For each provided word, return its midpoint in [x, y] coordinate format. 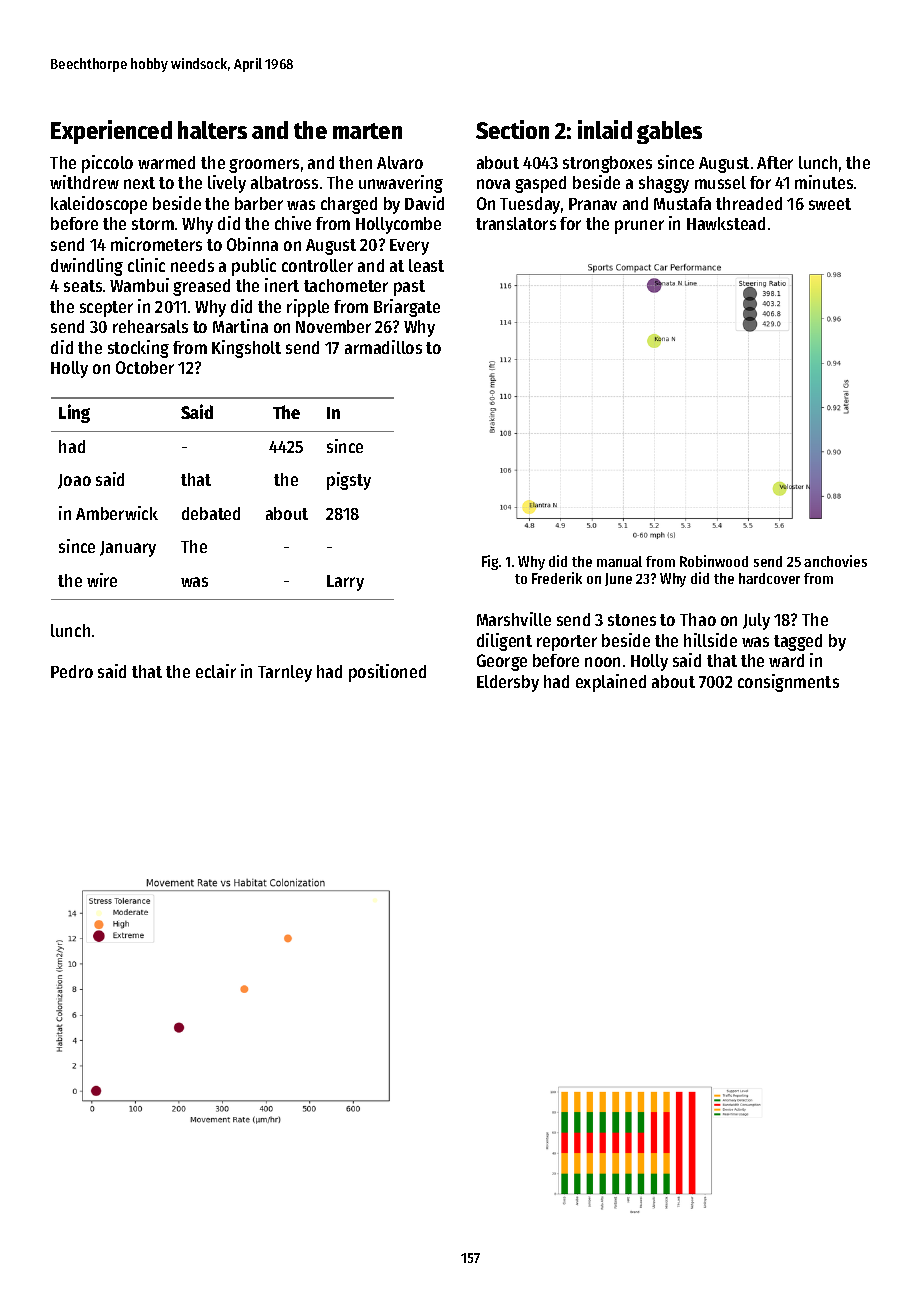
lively [227, 184]
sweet [830, 204]
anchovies [835, 561]
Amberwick [117, 513]
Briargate [407, 308]
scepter [106, 309]
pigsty [349, 481]
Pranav [593, 204]
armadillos [383, 347]
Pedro [72, 671]
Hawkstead [726, 223]
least [426, 265]
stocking [138, 349]
